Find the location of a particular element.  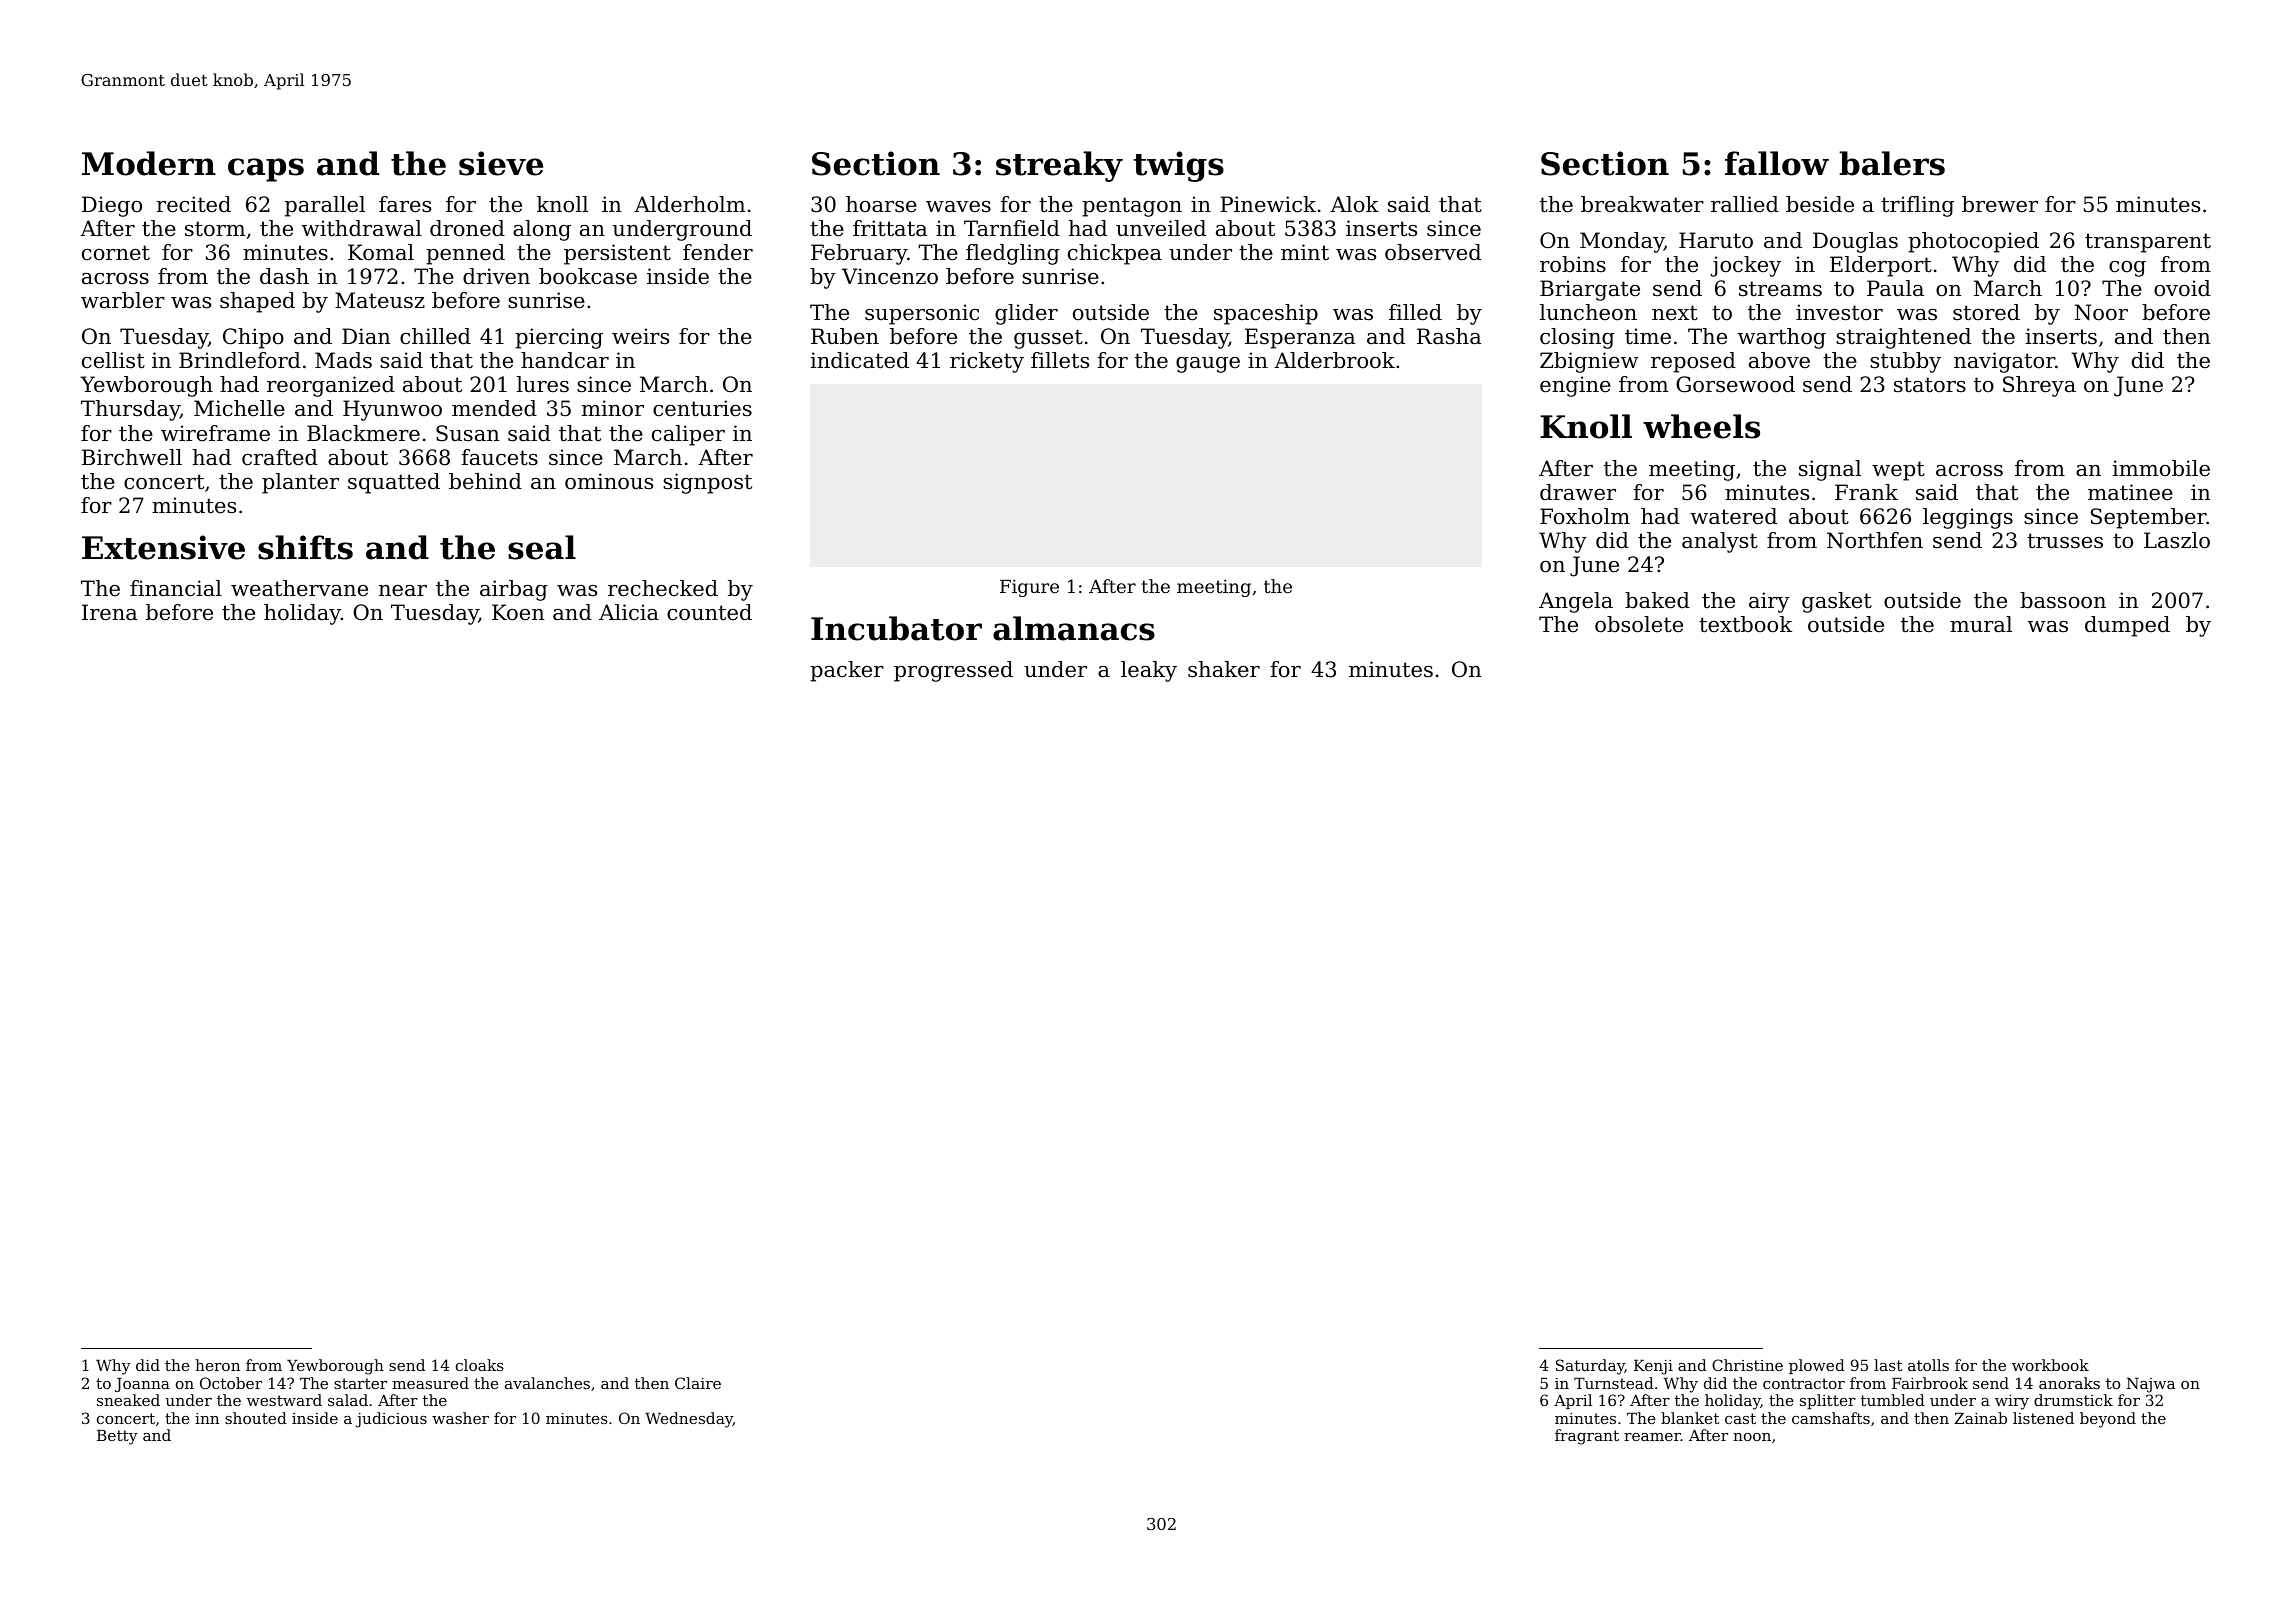

heron is located at coordinates (217, 1365).
